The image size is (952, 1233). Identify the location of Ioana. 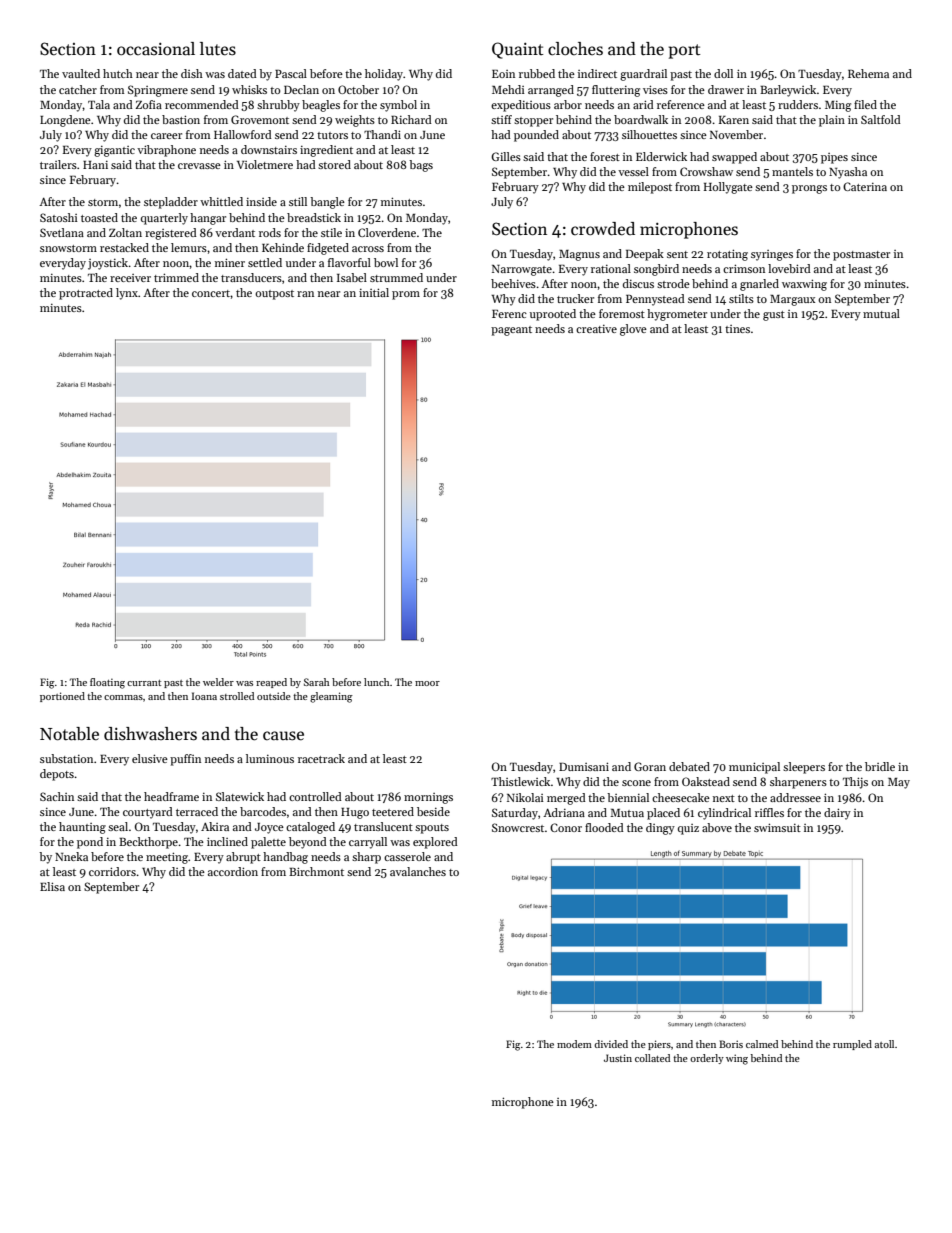
(204, 696).
